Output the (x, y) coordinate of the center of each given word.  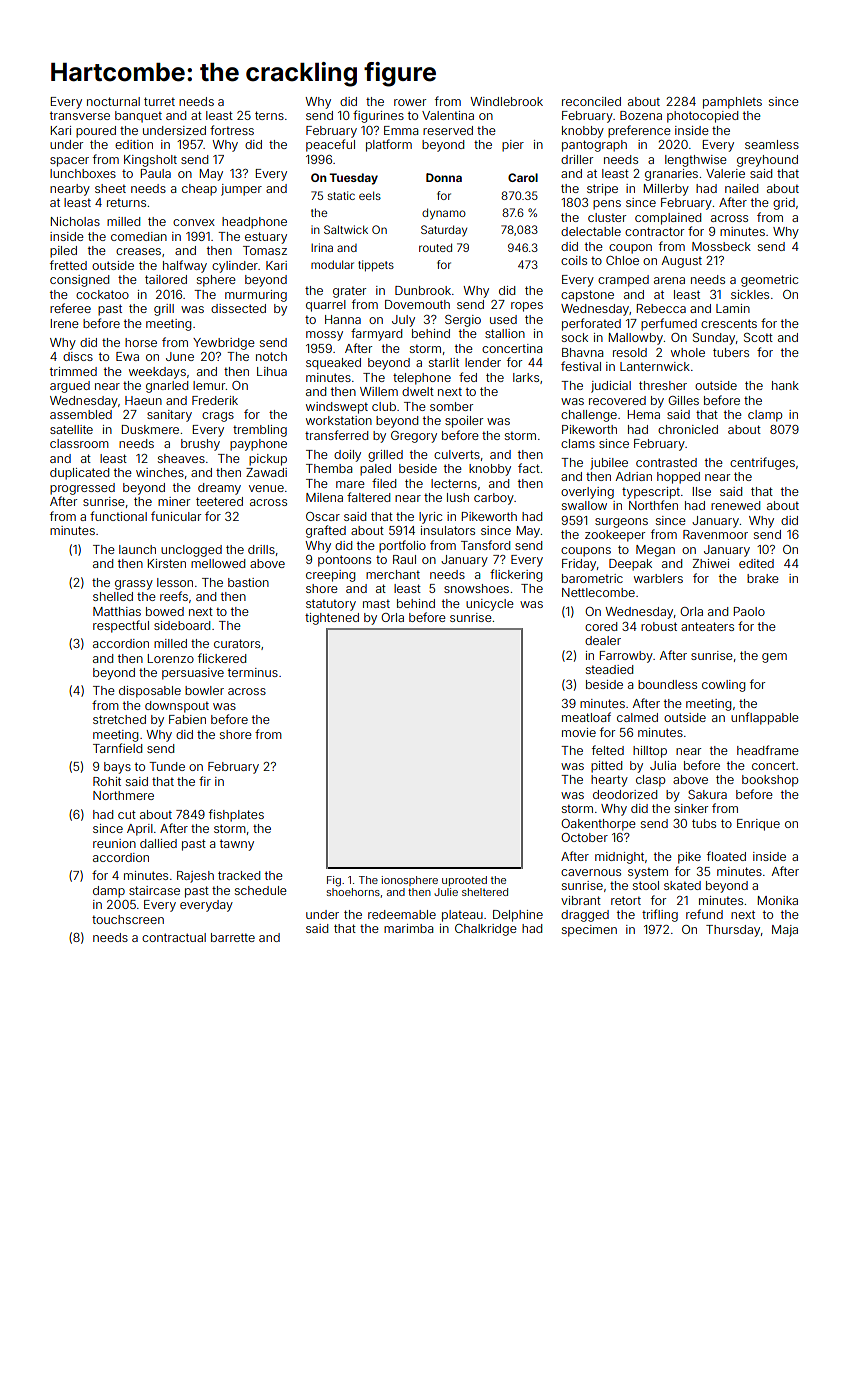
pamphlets (732, 103)
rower (410, 102)
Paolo (749, 611)
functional (118, 516)
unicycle (490, 605)
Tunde (167, 766)
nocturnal (113, 101)
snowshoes (476, 588)
